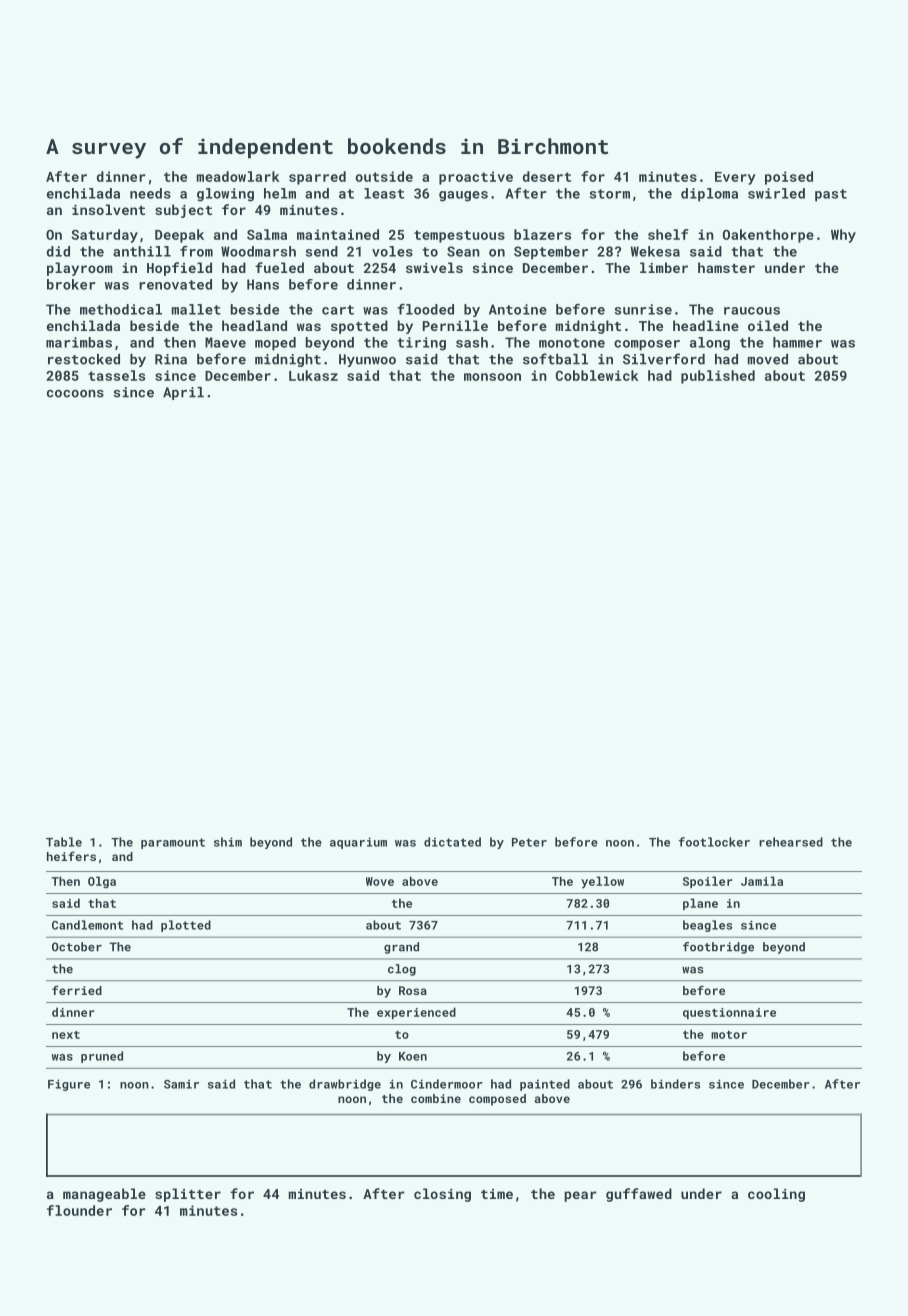 This image has height=1316, width=908. I want to click on manageable, so click(104, 1195).
